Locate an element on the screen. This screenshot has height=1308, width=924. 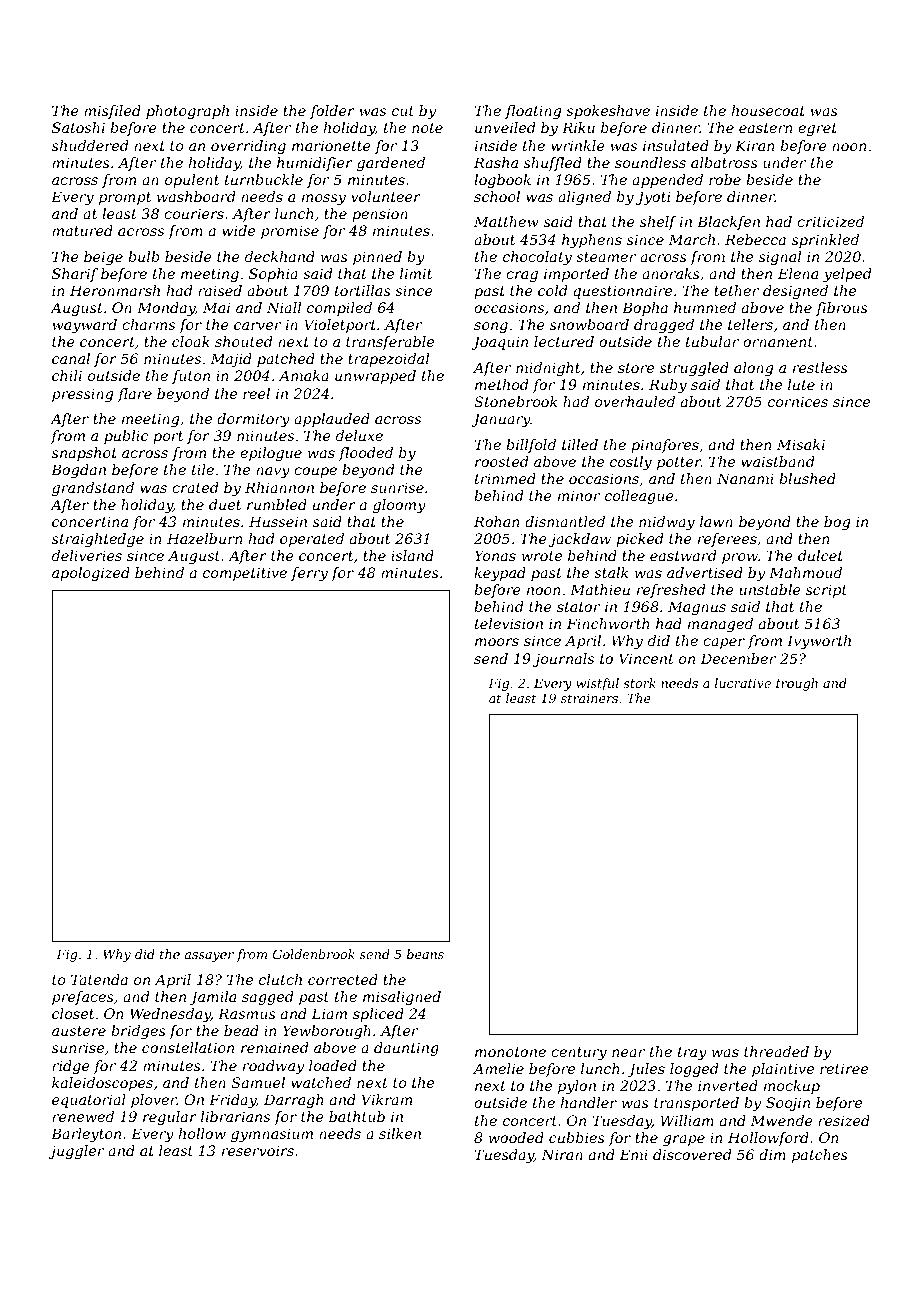
Niran is located at coordinates (562, 1154).
